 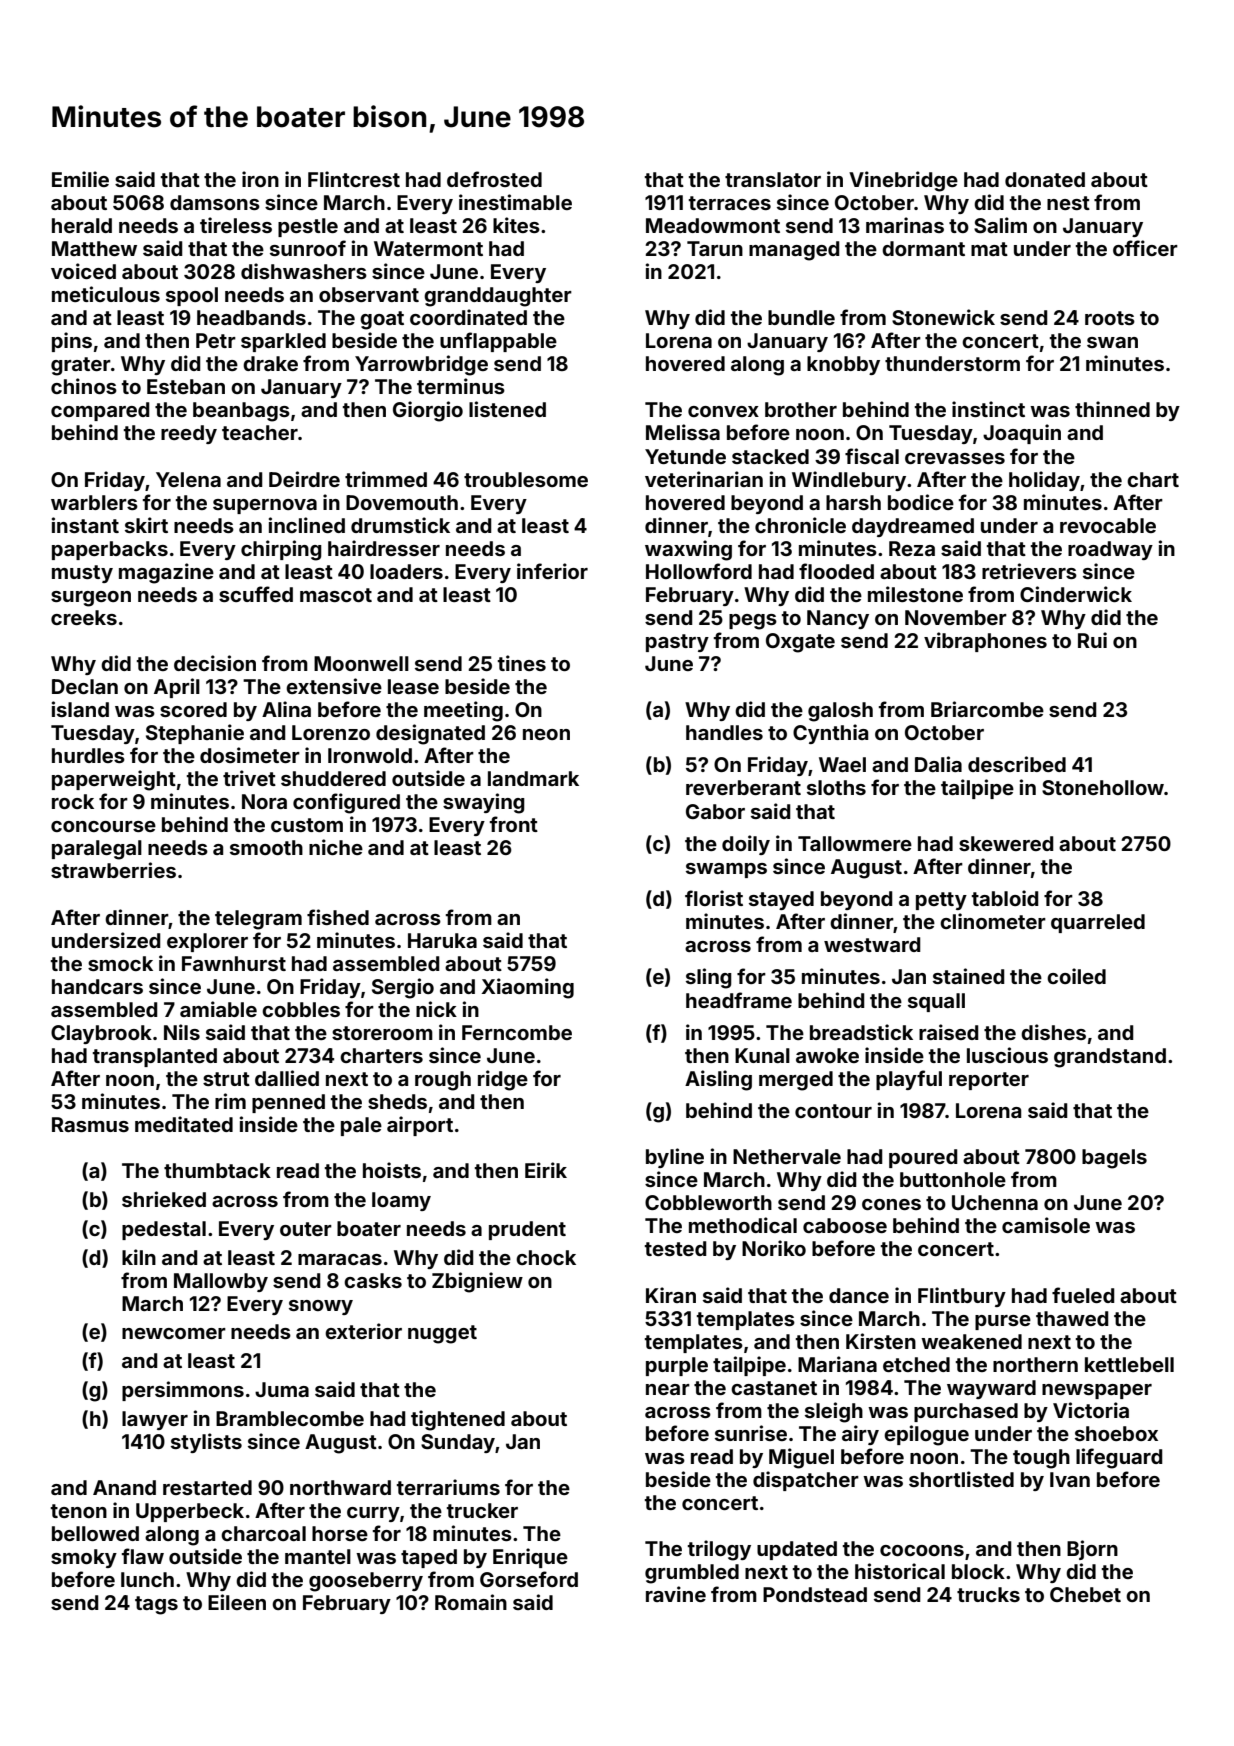 What do you see at coordinates (80, 179) in the page?
I see `Emilie` at bounding box center [80, 179].
